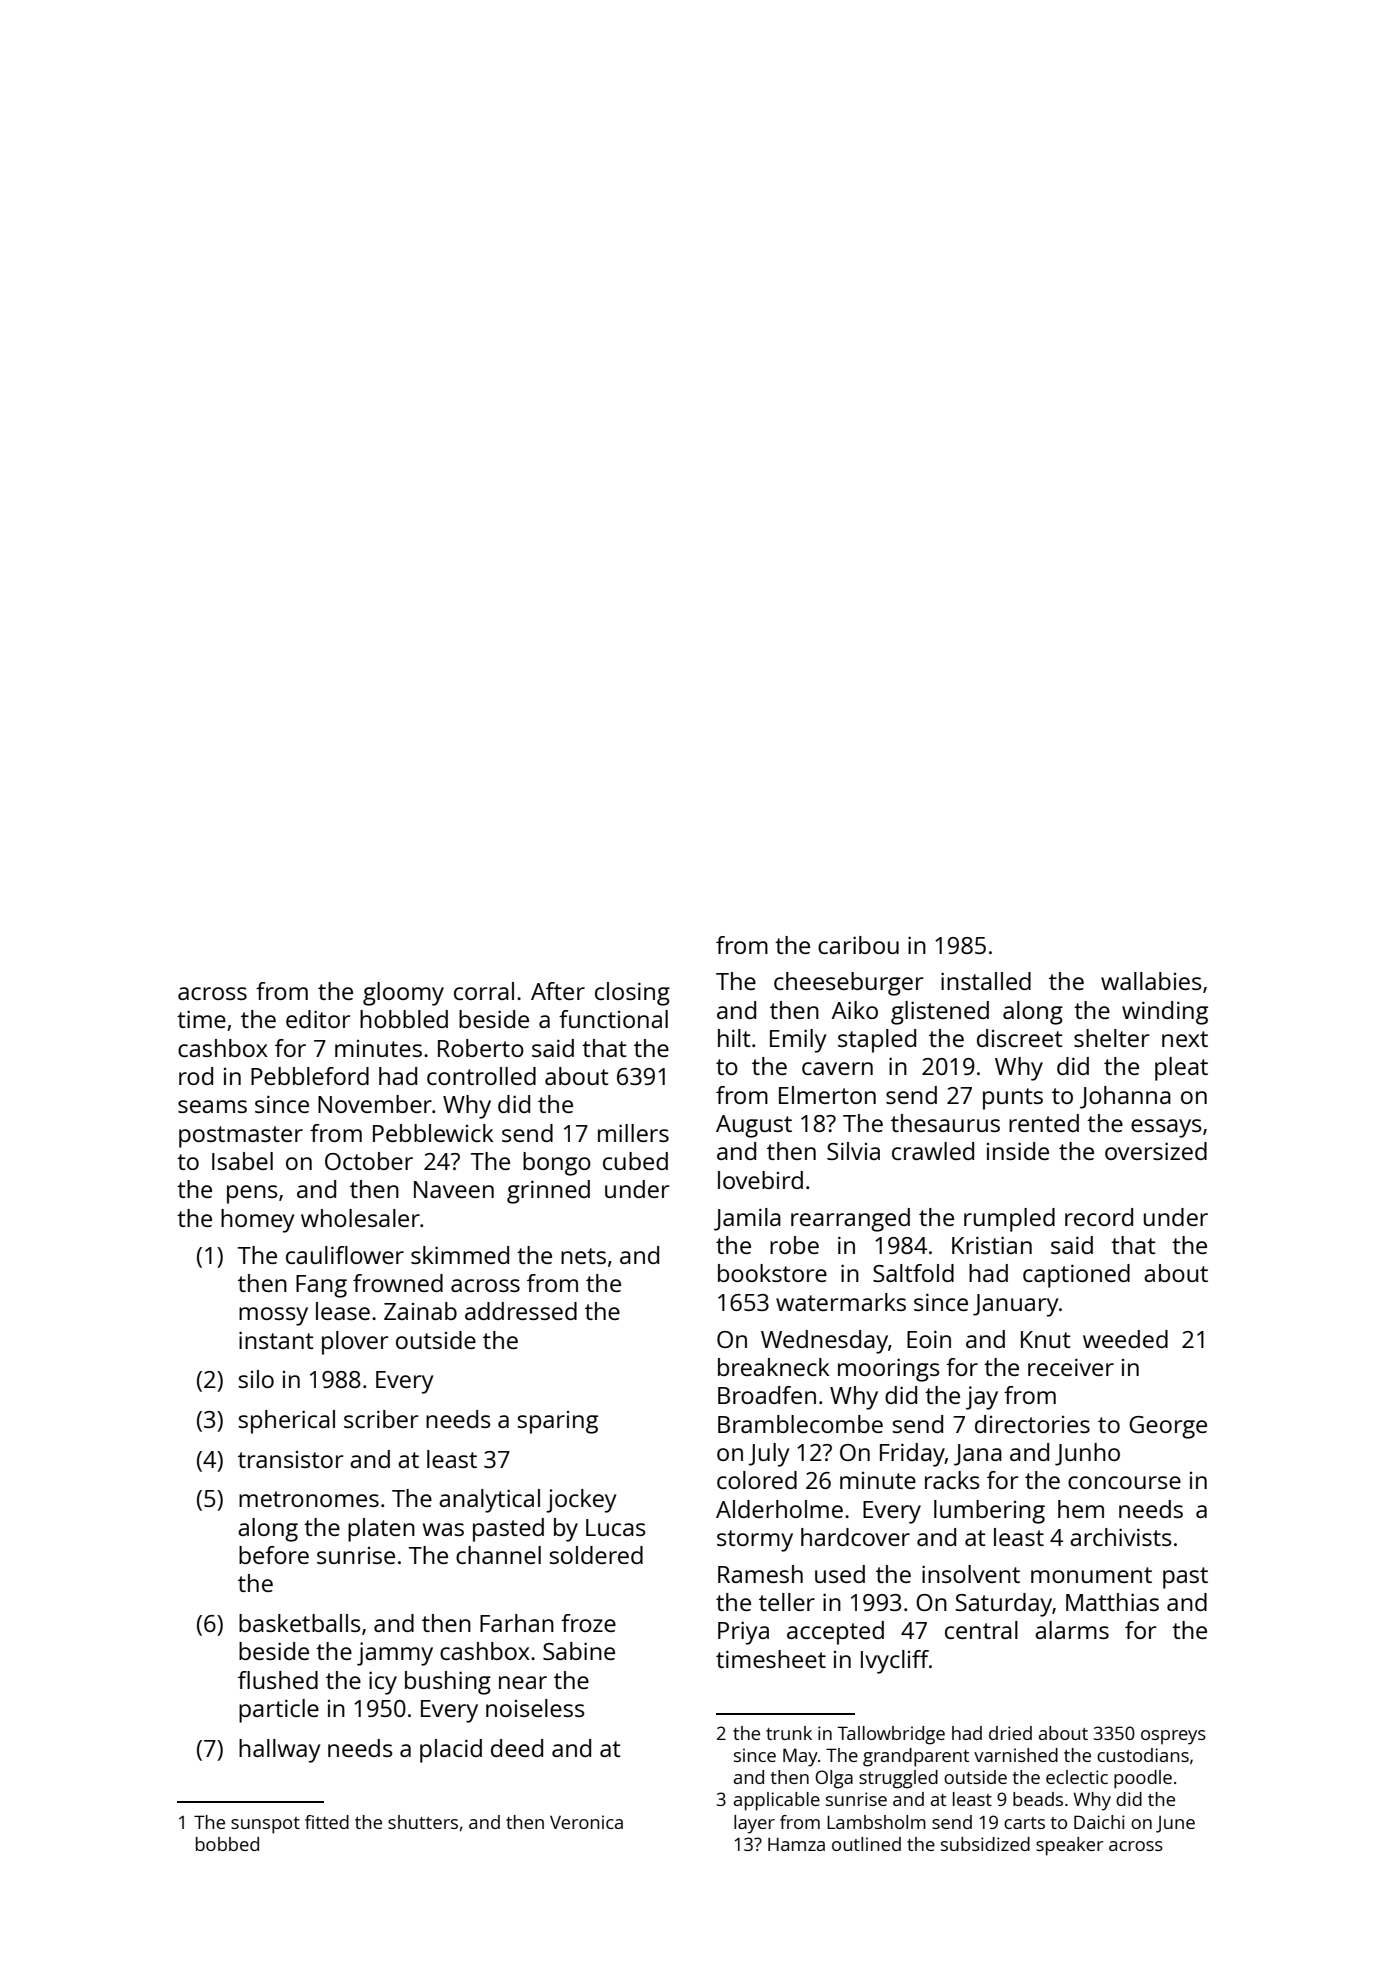  What do you see at coordinates (1010, 1733) in the screenshot?
I see `dried` at bounding box center [1010, 1733].
